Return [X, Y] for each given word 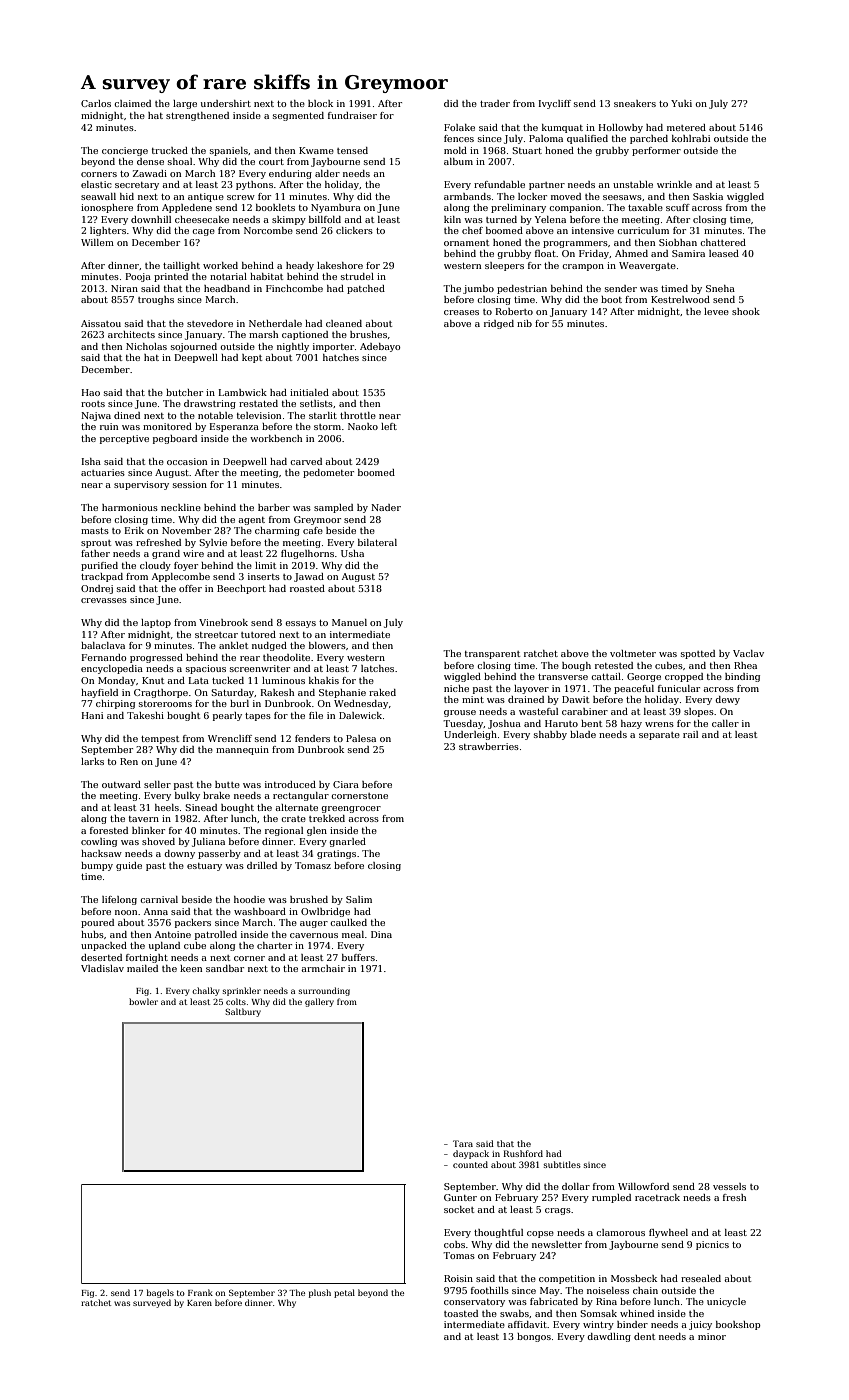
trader [495, 103]
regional [284, 831]
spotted [698, 654]
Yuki [681, 103]
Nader [386, 507]
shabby [550, 735]
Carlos [96, 103]
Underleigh [470, 735]
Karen [199, 1303]
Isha [91, 461]
